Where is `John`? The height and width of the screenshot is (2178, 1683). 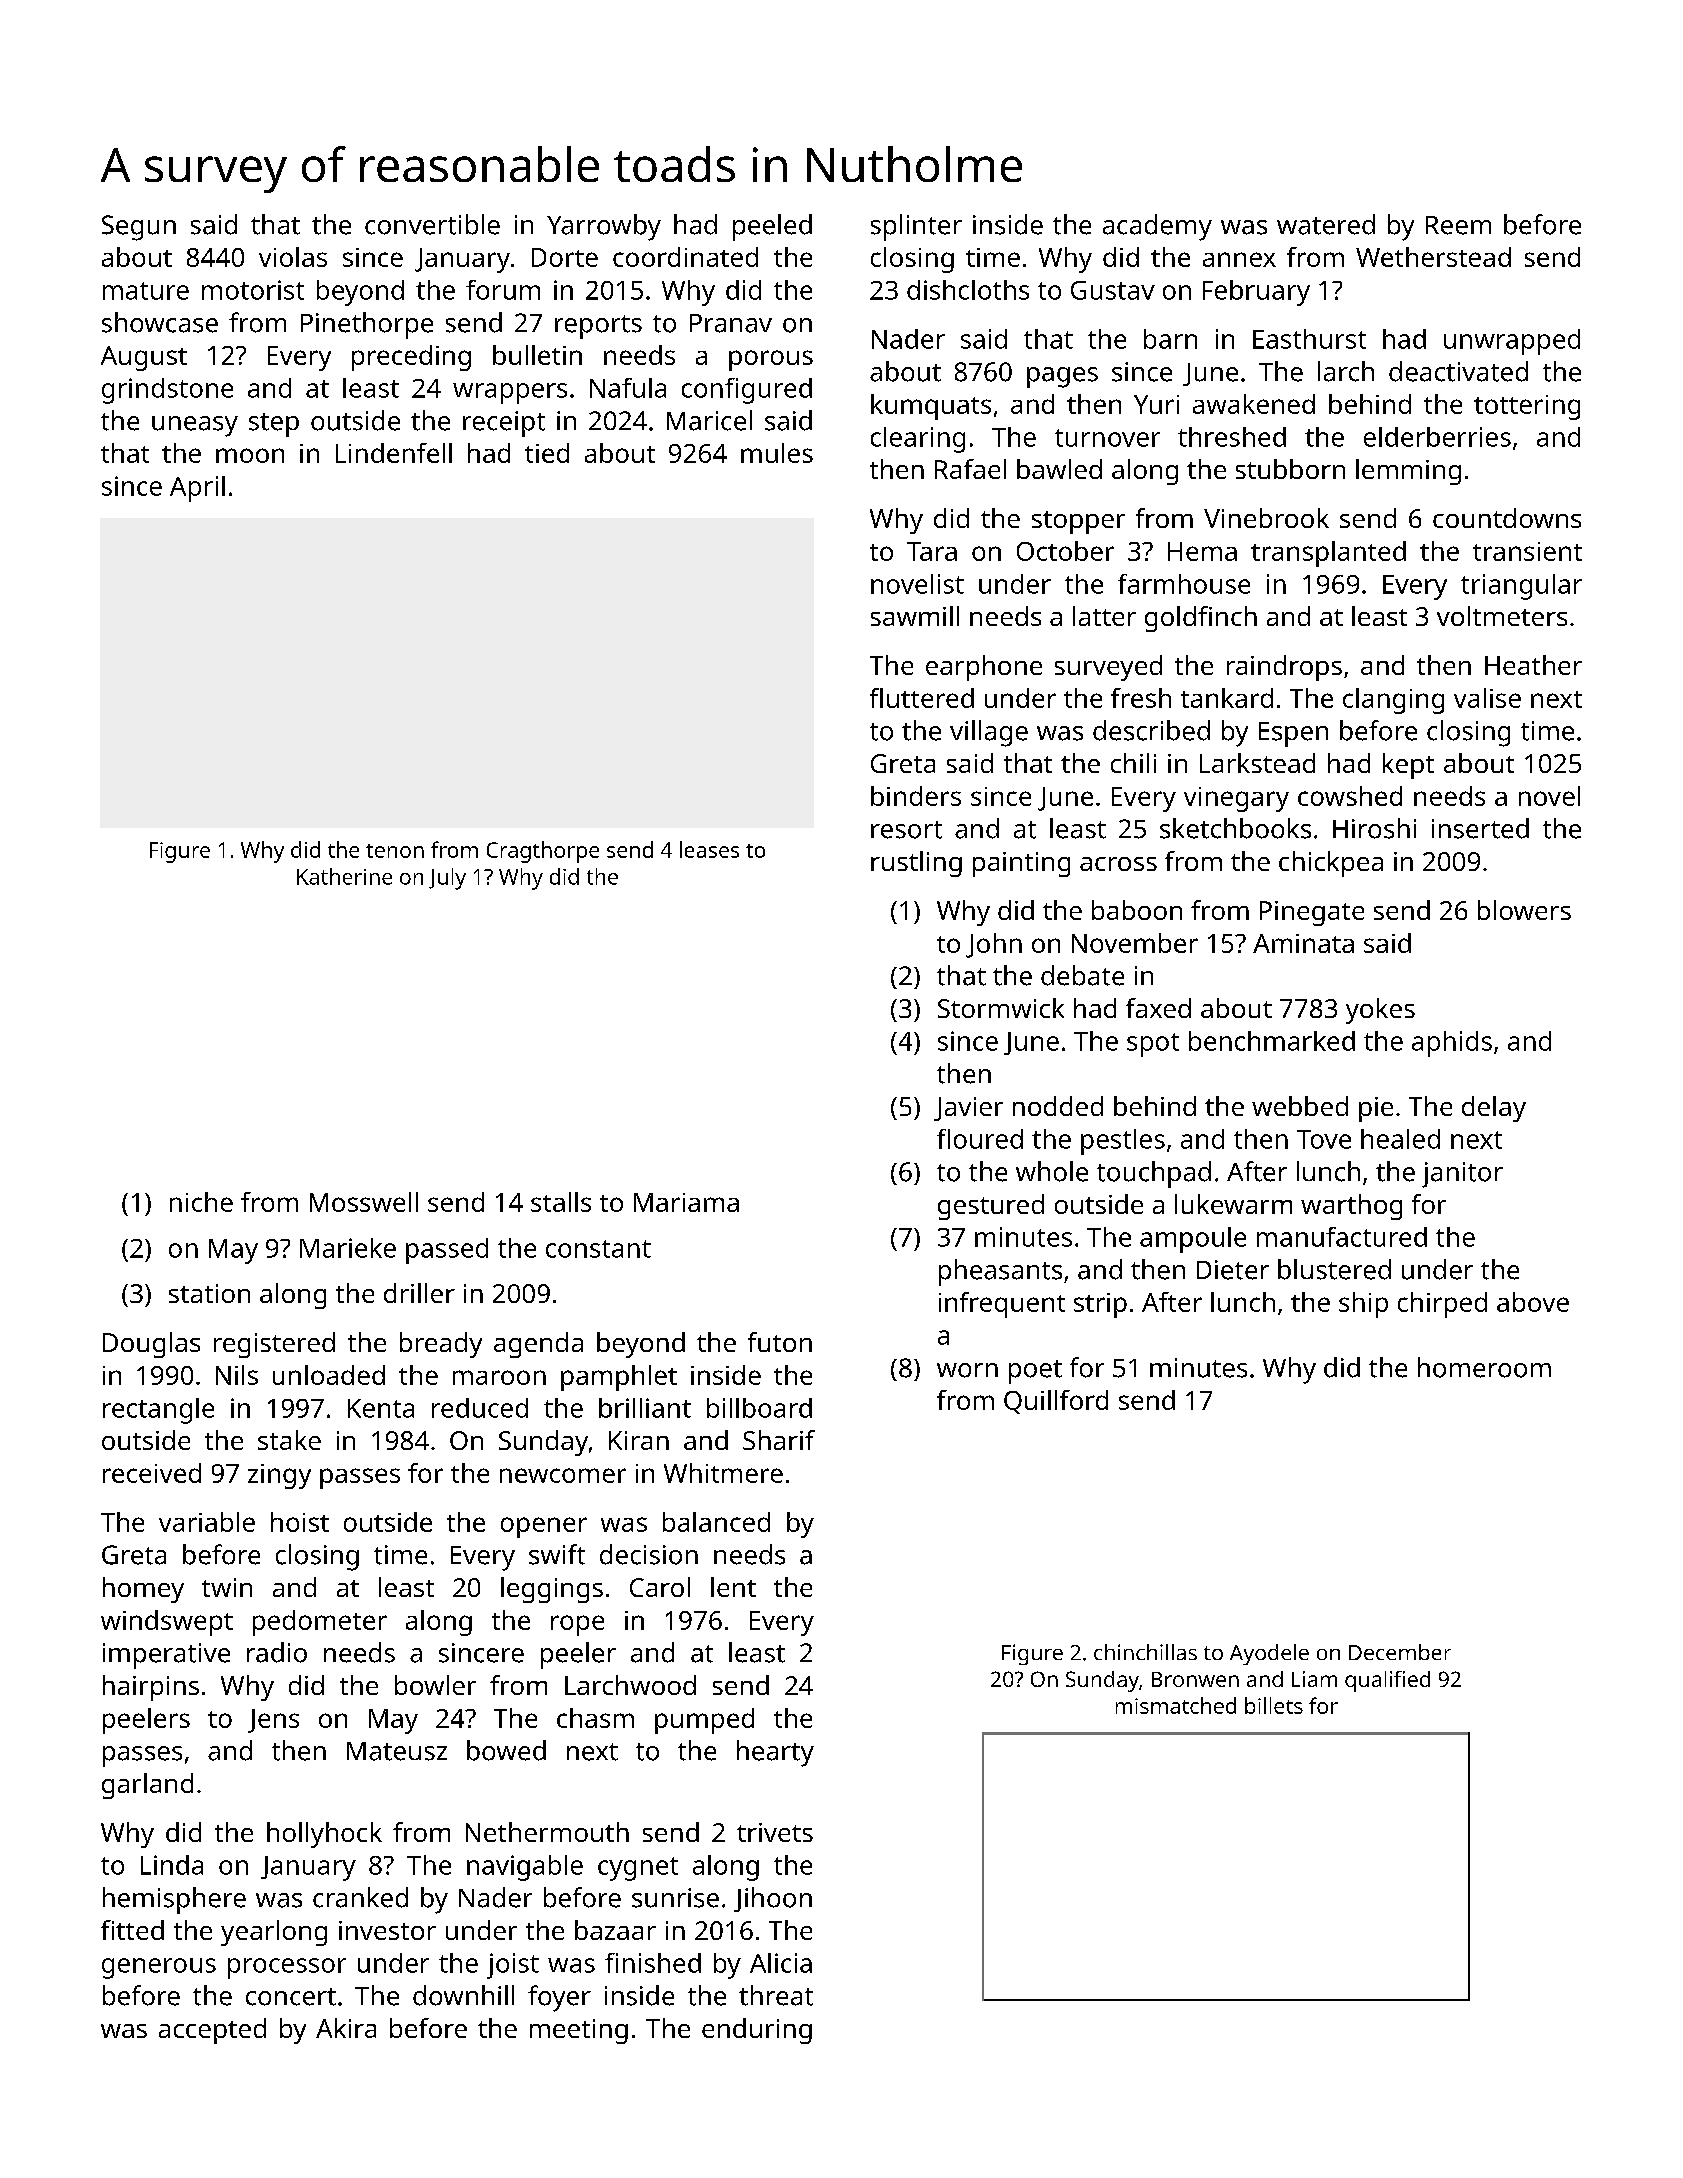 John is located at coordinates (994, 945).
